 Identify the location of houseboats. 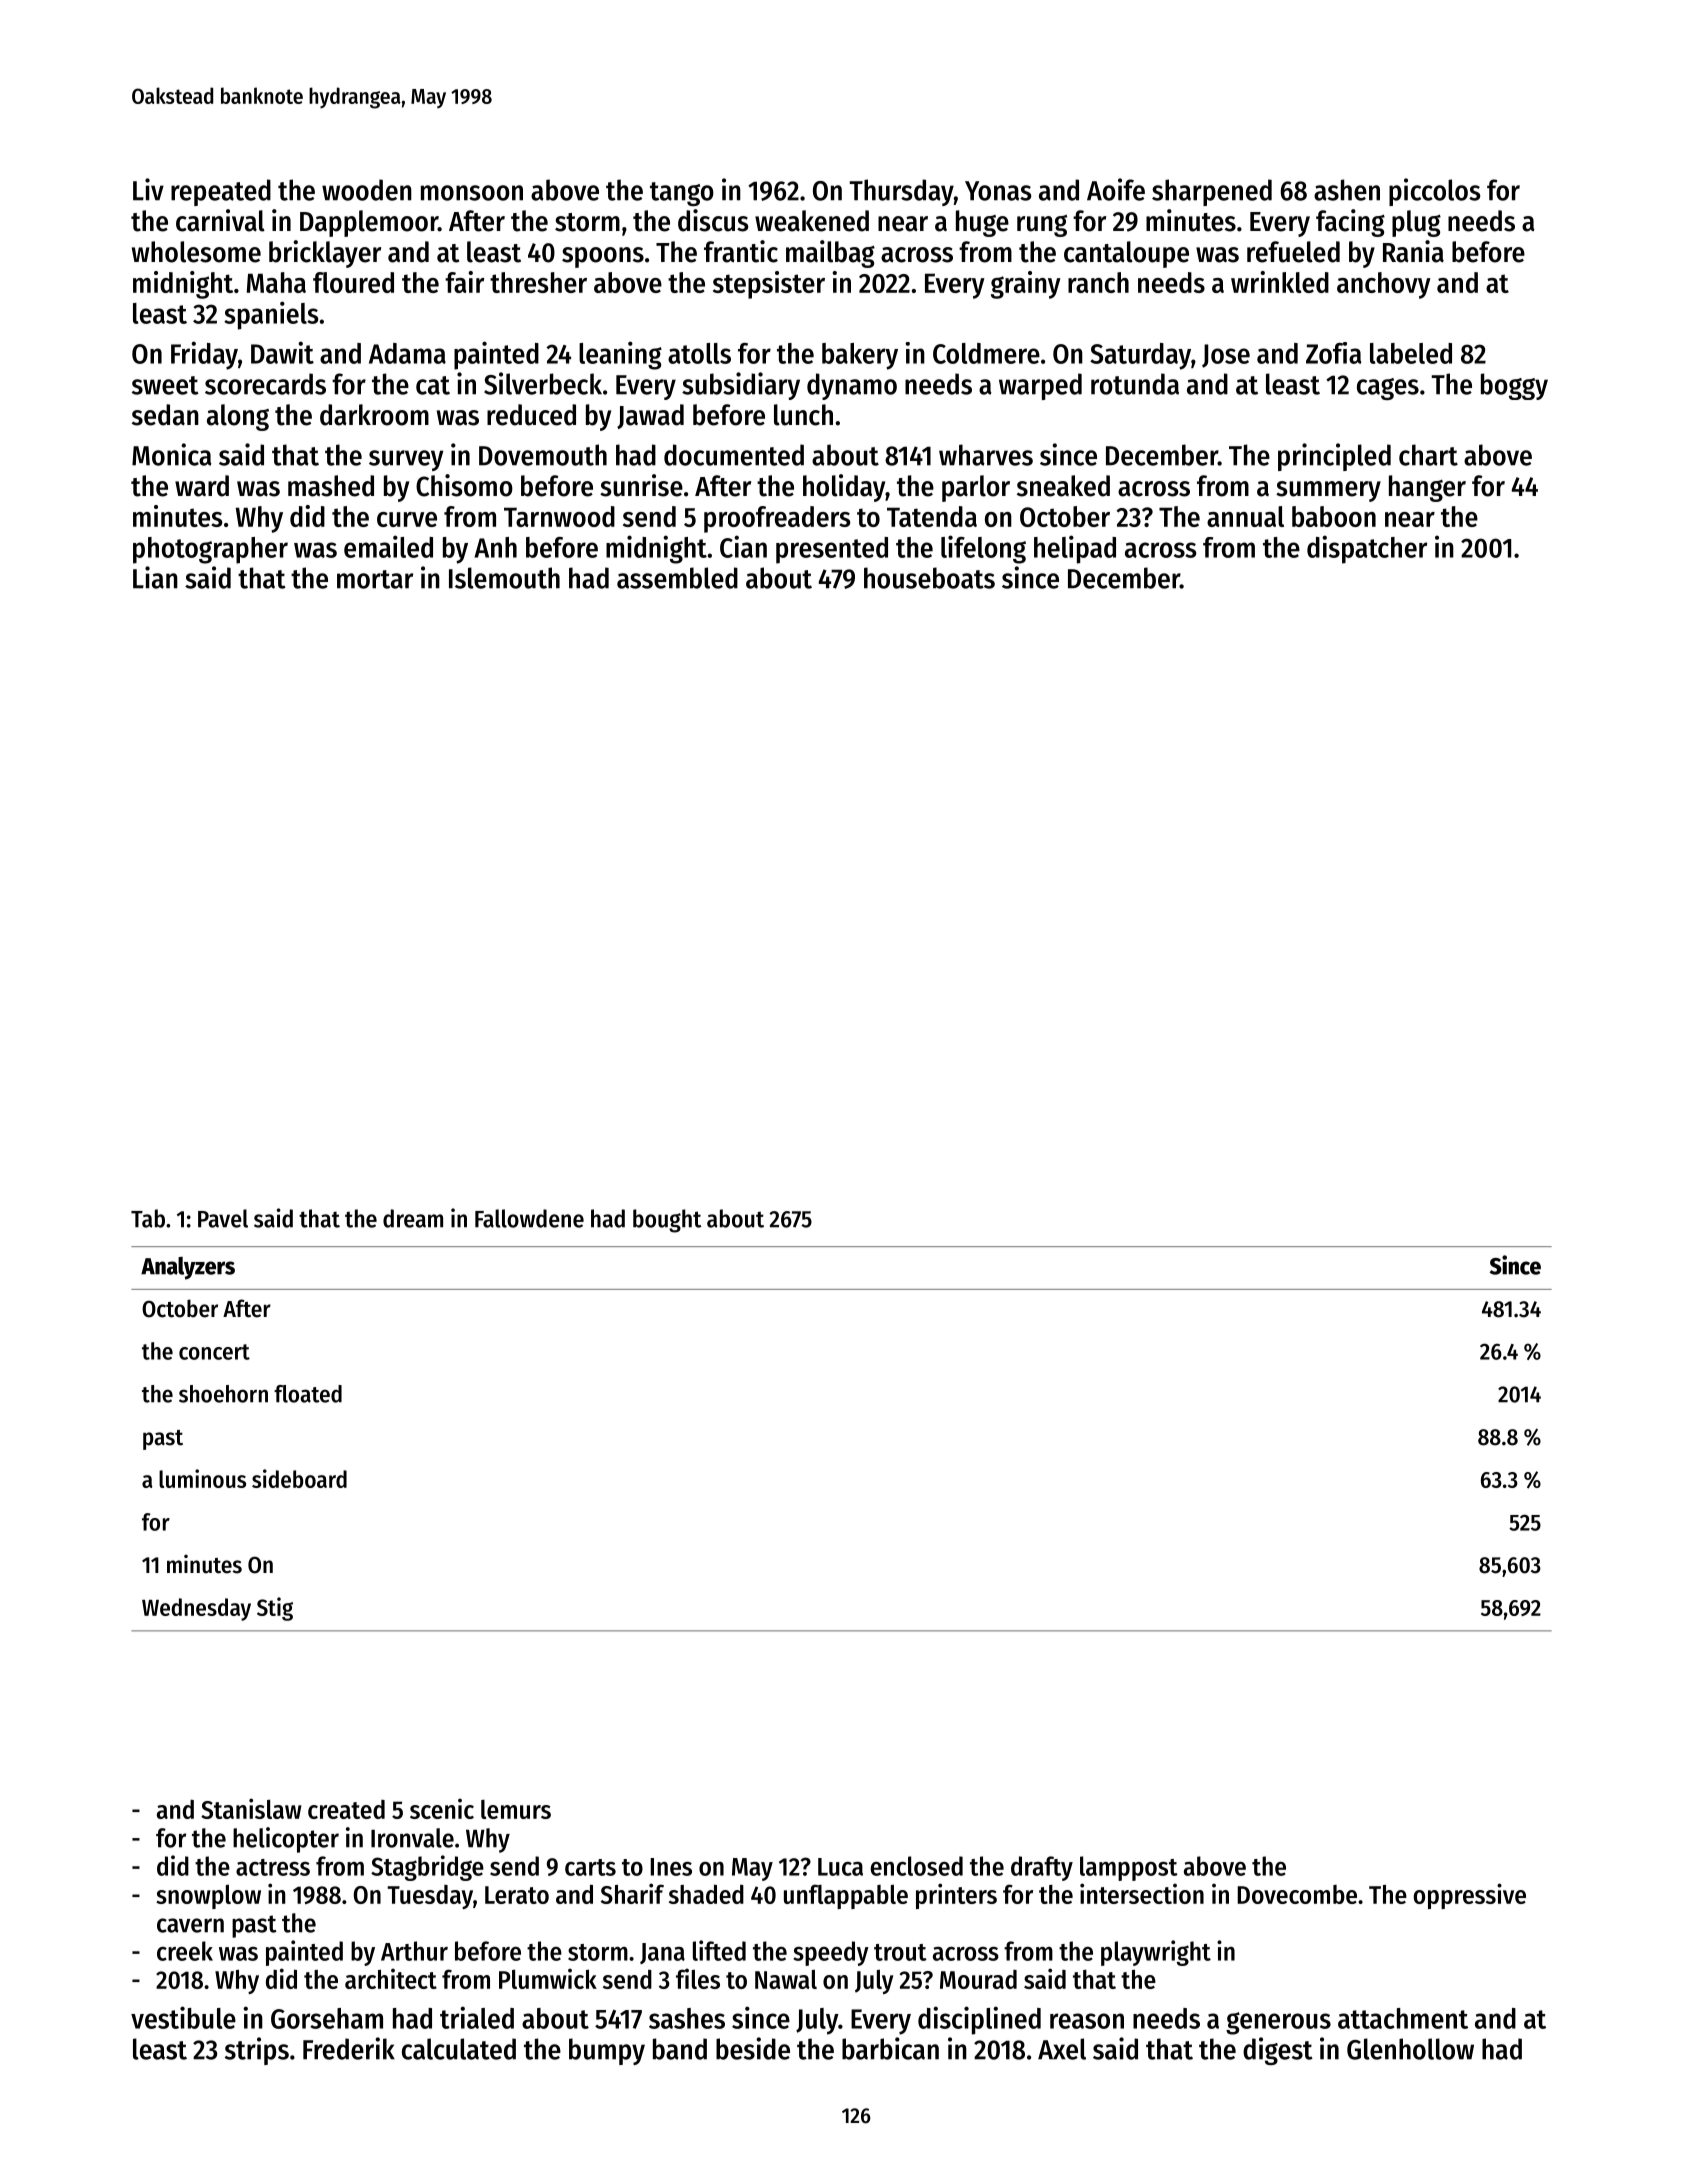
(929, 578).
